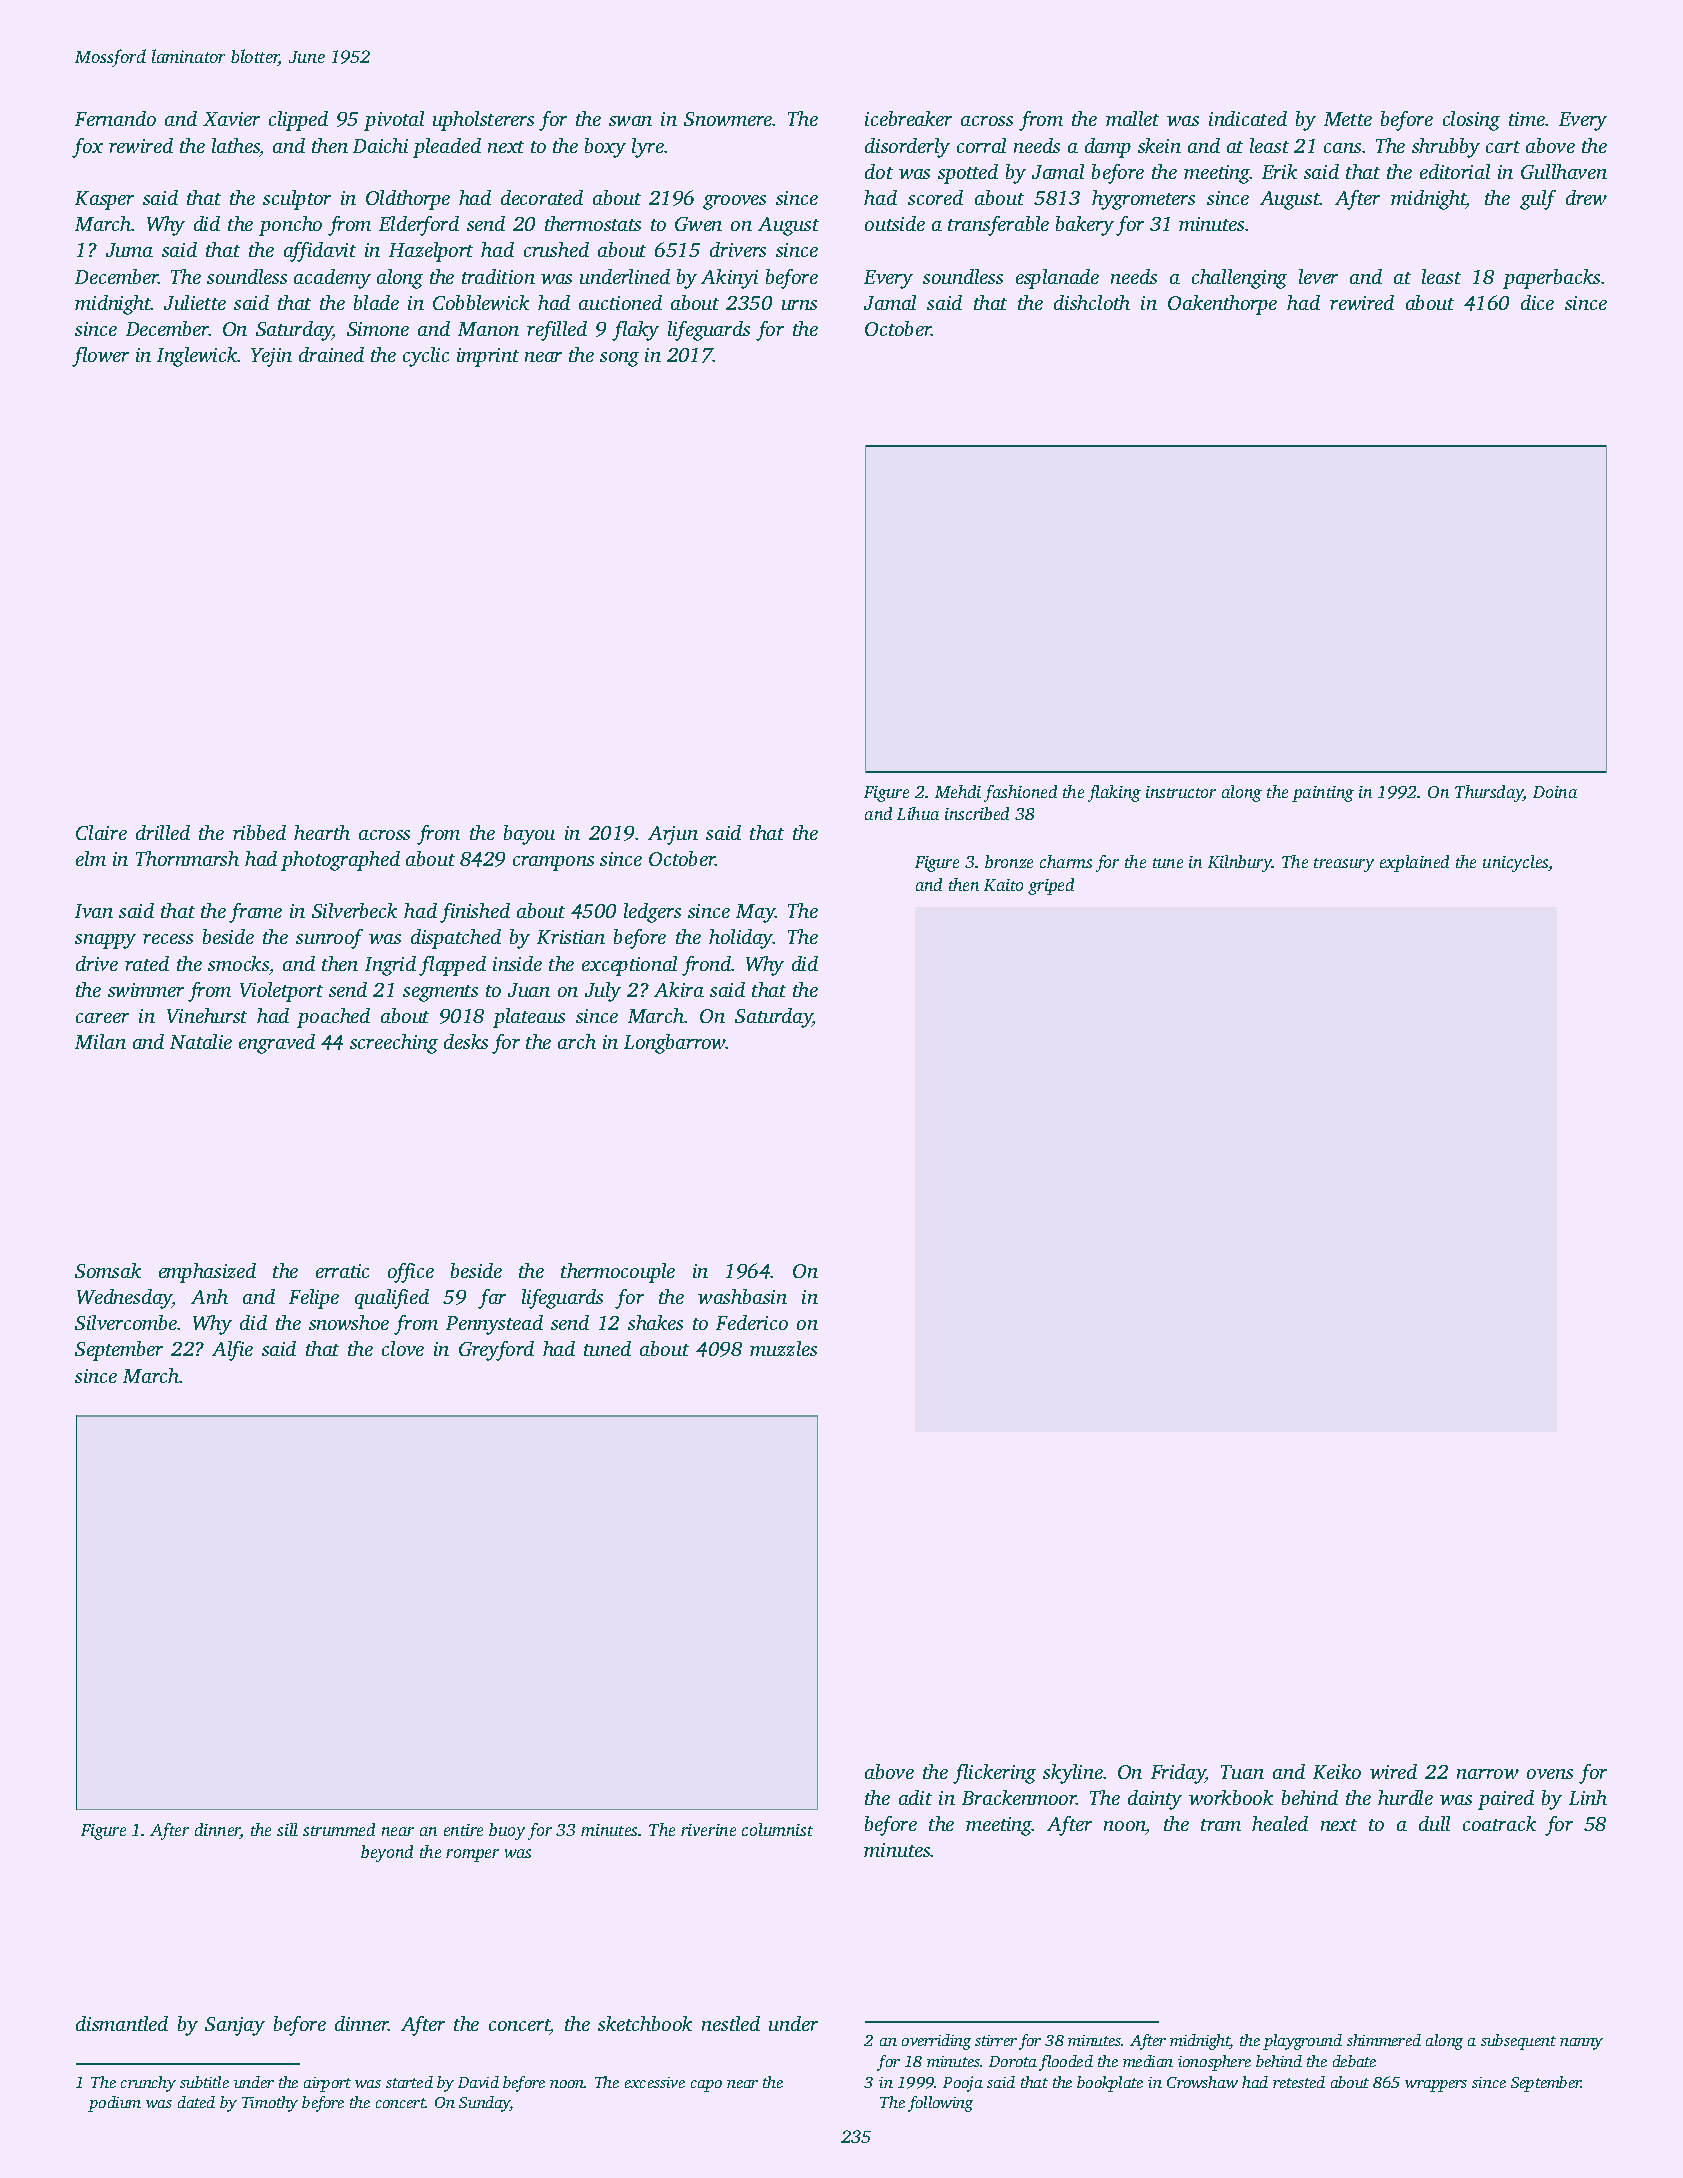 The height and width of the screenshot is (2178, 1683). What do you see at coordinates (1537, 302) in the screenshot?
I see `dice` at bounding box center [1537, 302].
